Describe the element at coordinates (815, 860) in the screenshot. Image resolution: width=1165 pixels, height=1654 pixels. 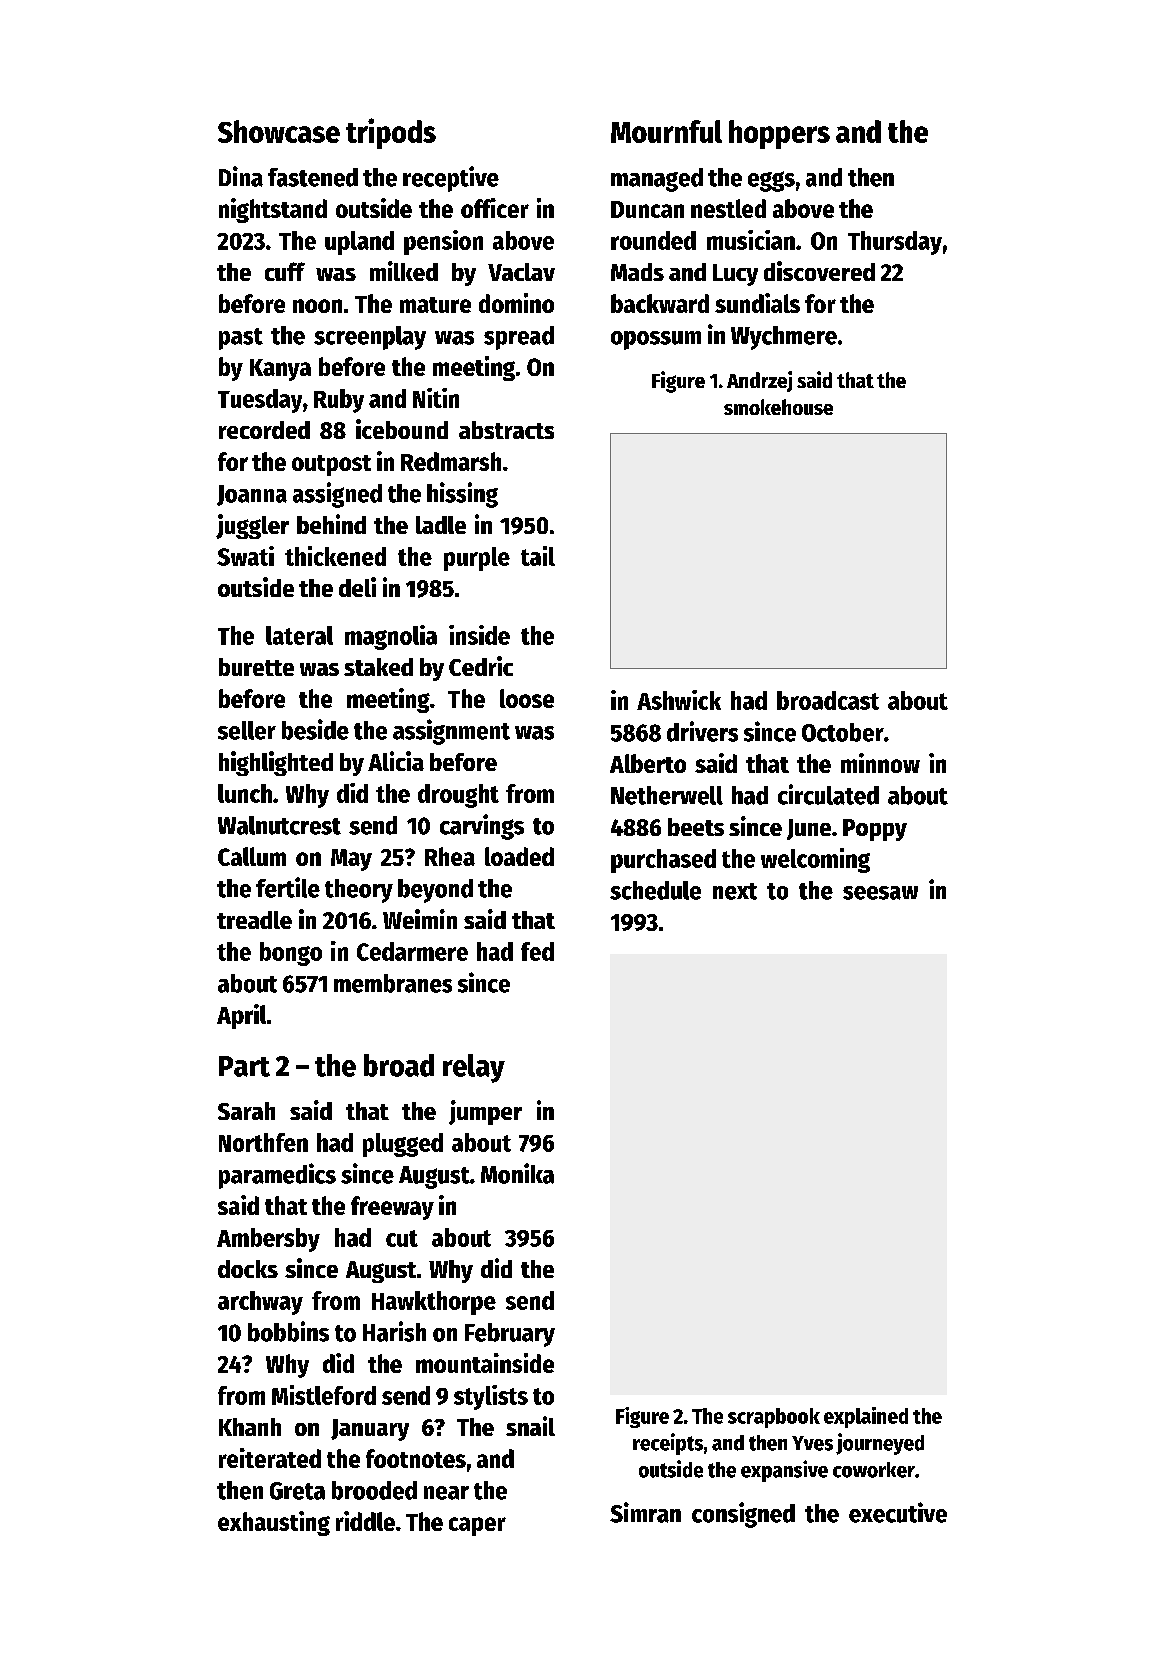
I see `welcoming` at that location.
